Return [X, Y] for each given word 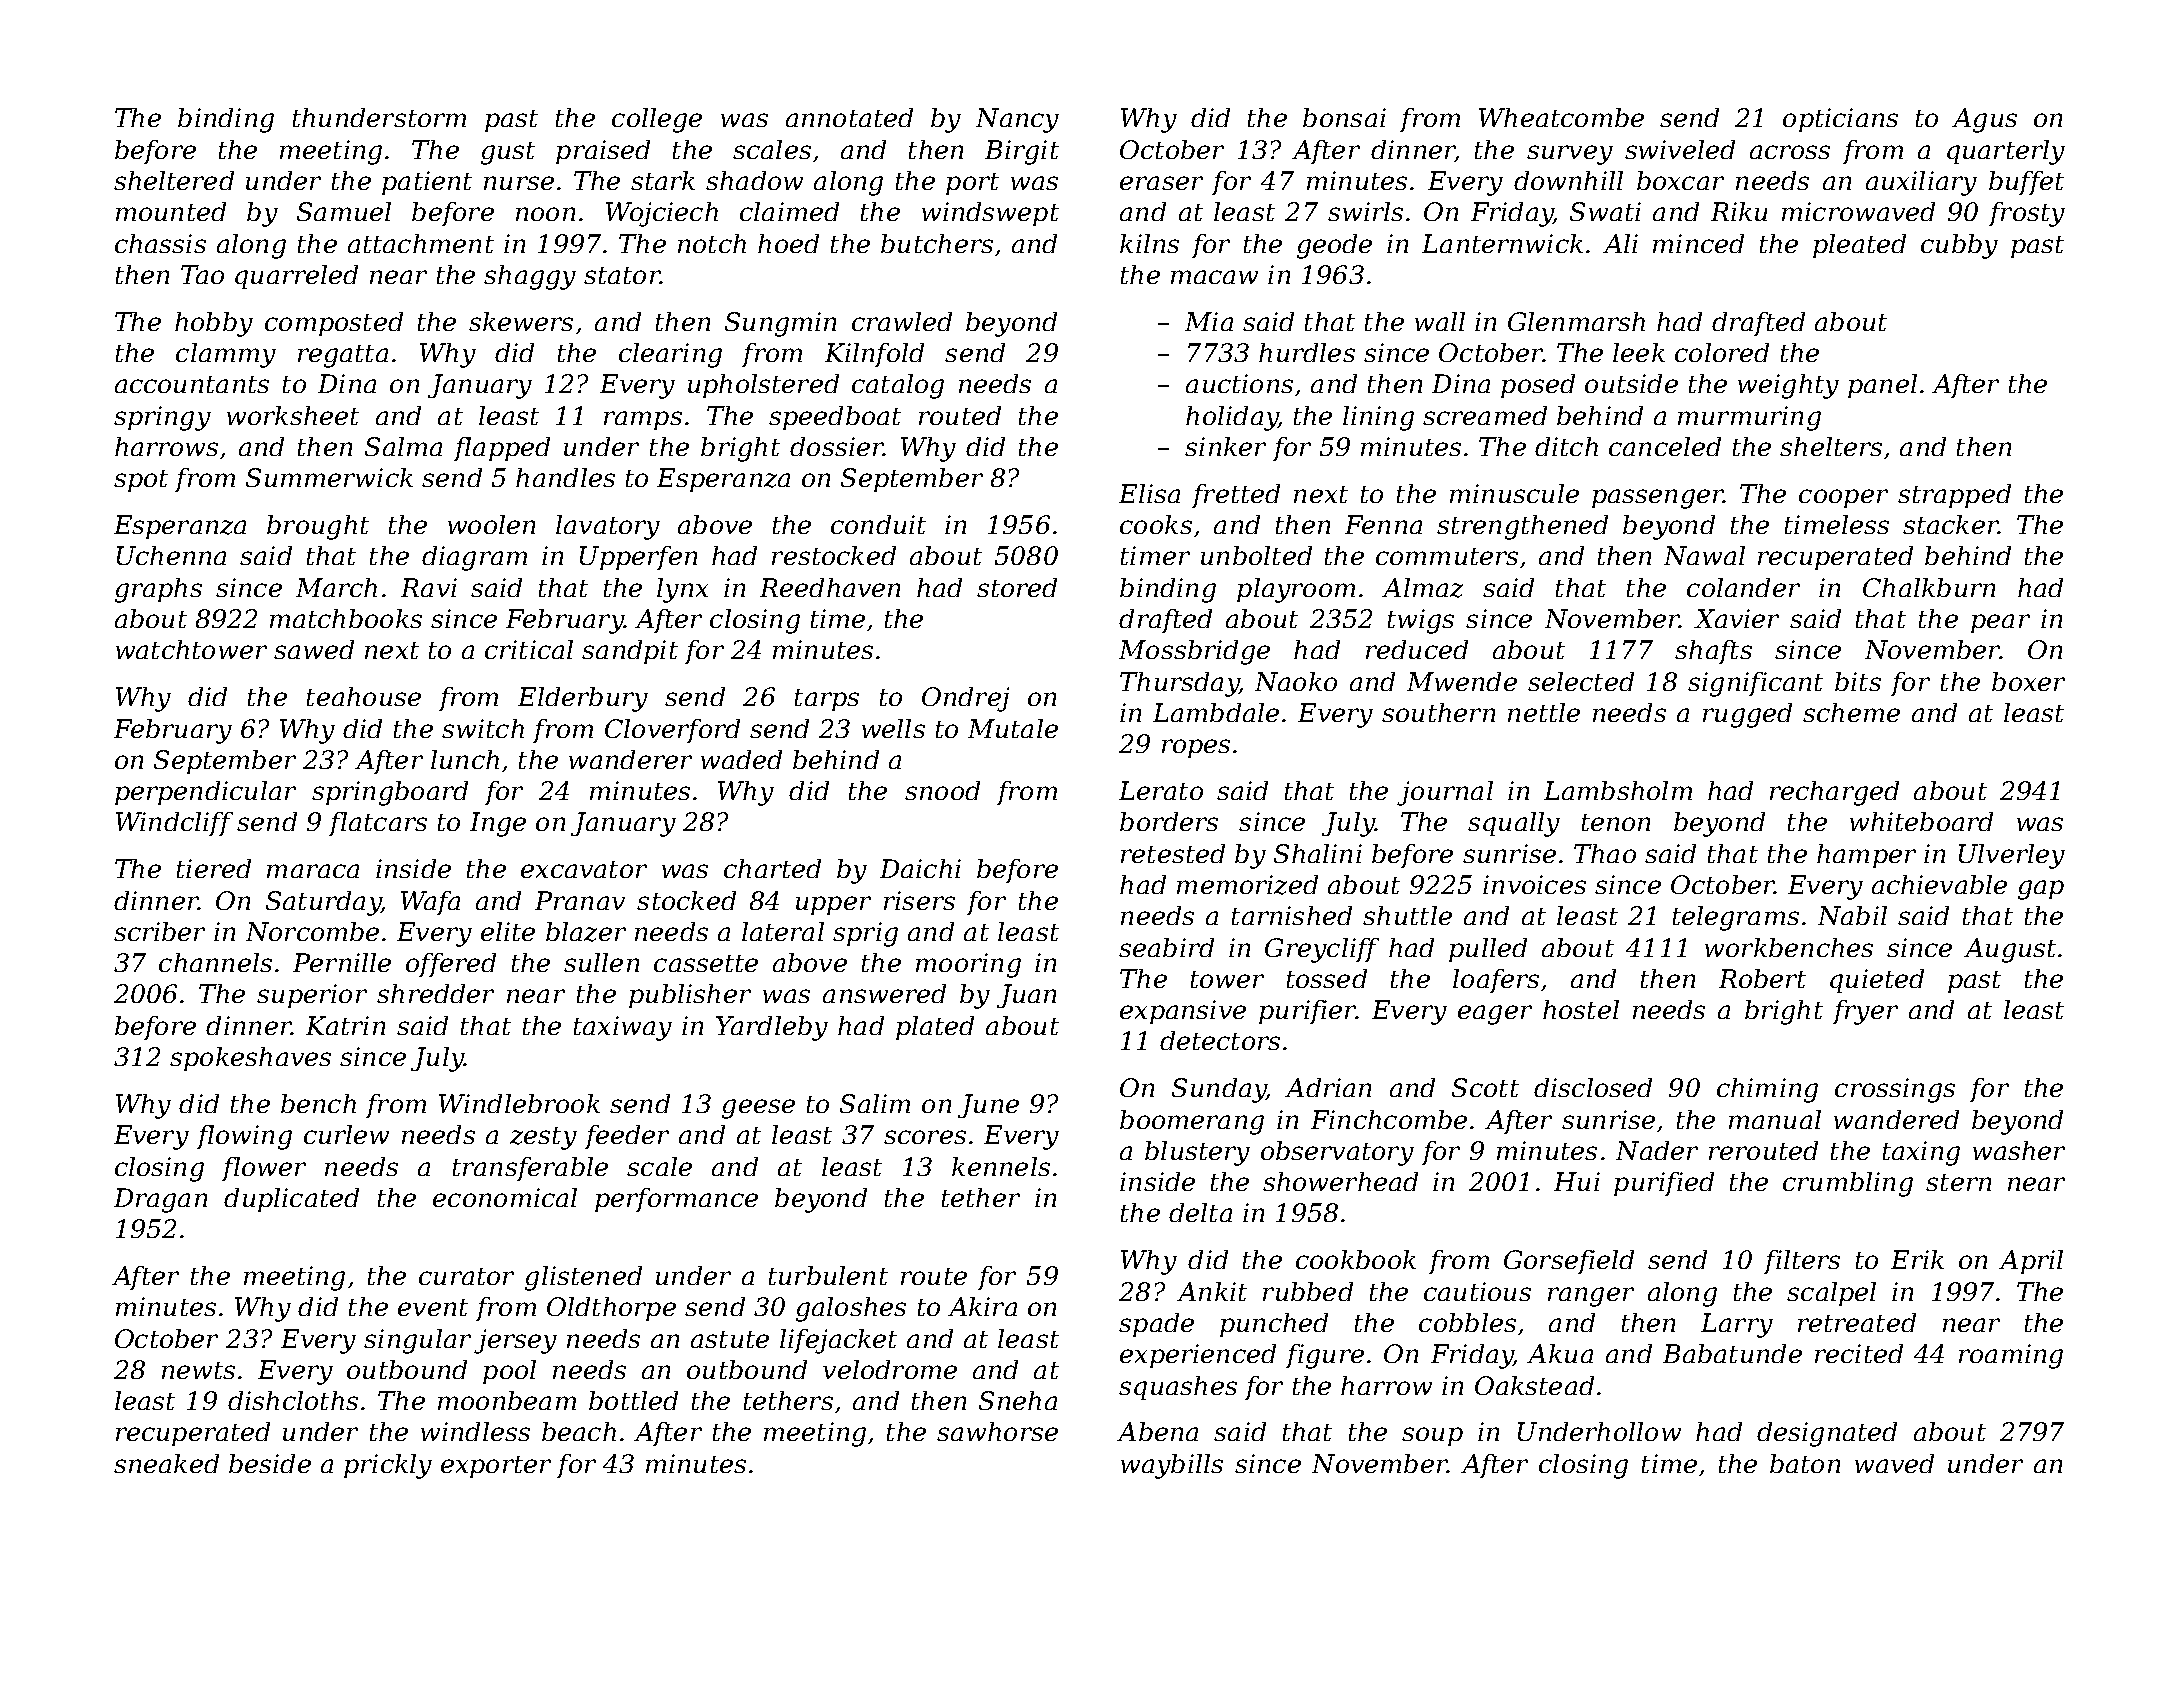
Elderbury [583, 699]
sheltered [174, 180]
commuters [1447, 556]
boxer [2028, 681]
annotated [849, 117]
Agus [1984, 120]
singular [417, 1341]
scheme [1851, 712]
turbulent [828, 1275]
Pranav [580, 900]
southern [1438, 712]
